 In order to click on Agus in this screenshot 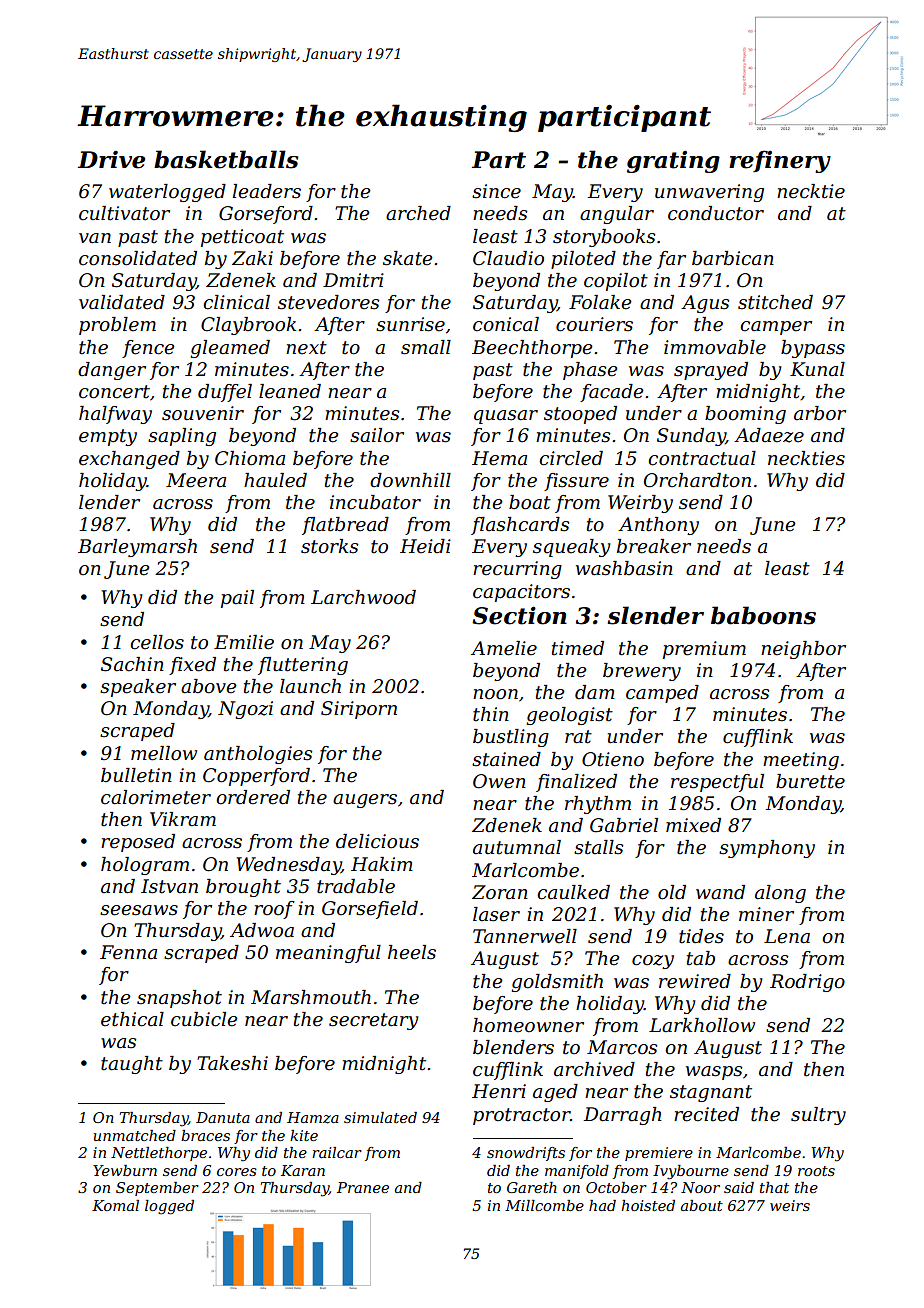, I will do `click(705, 304)`.
